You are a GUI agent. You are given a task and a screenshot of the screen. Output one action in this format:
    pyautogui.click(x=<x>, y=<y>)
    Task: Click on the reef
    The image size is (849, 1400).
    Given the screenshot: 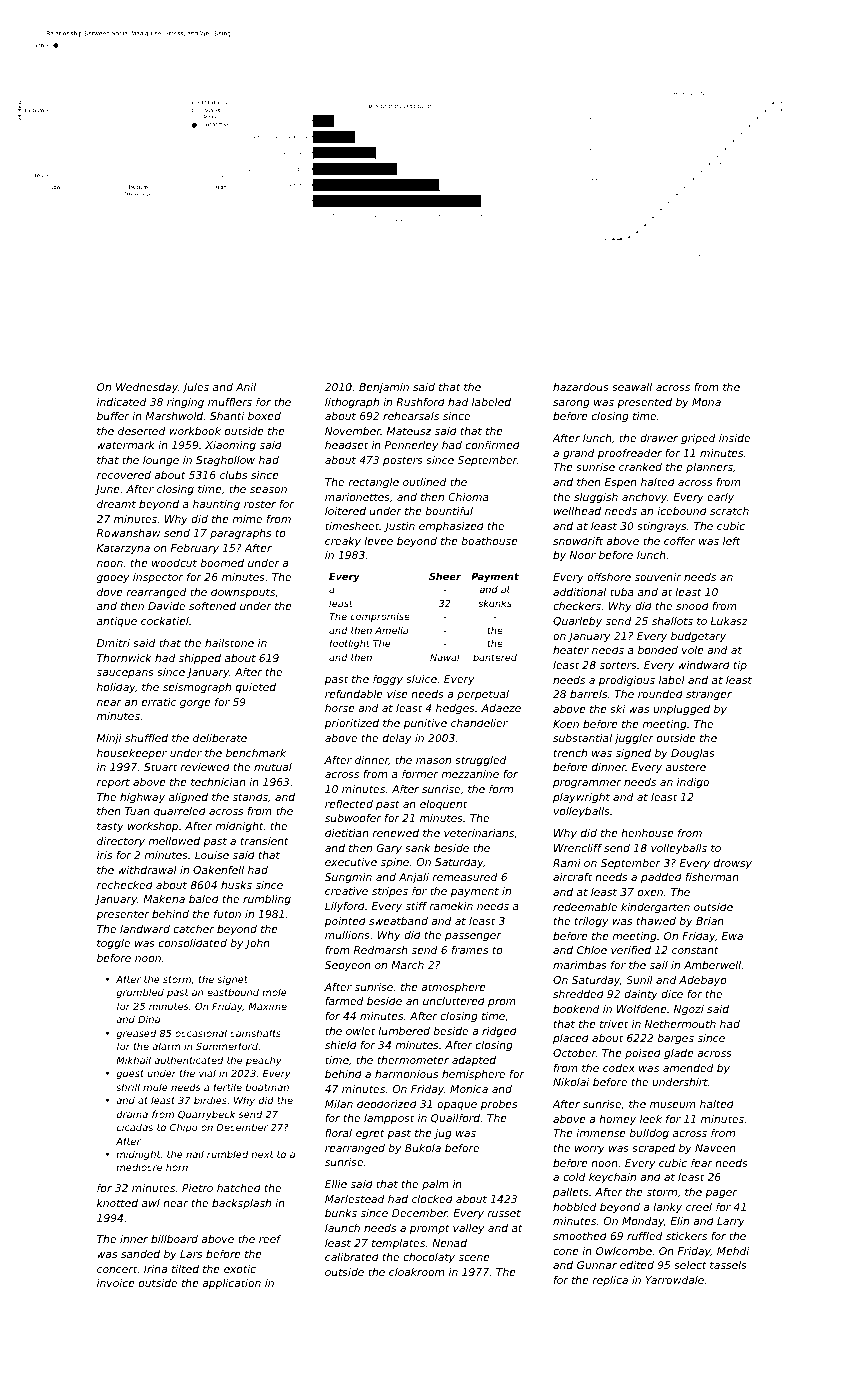 What is the action you would take?
    pyautogui.click(x=270, y=1239)
